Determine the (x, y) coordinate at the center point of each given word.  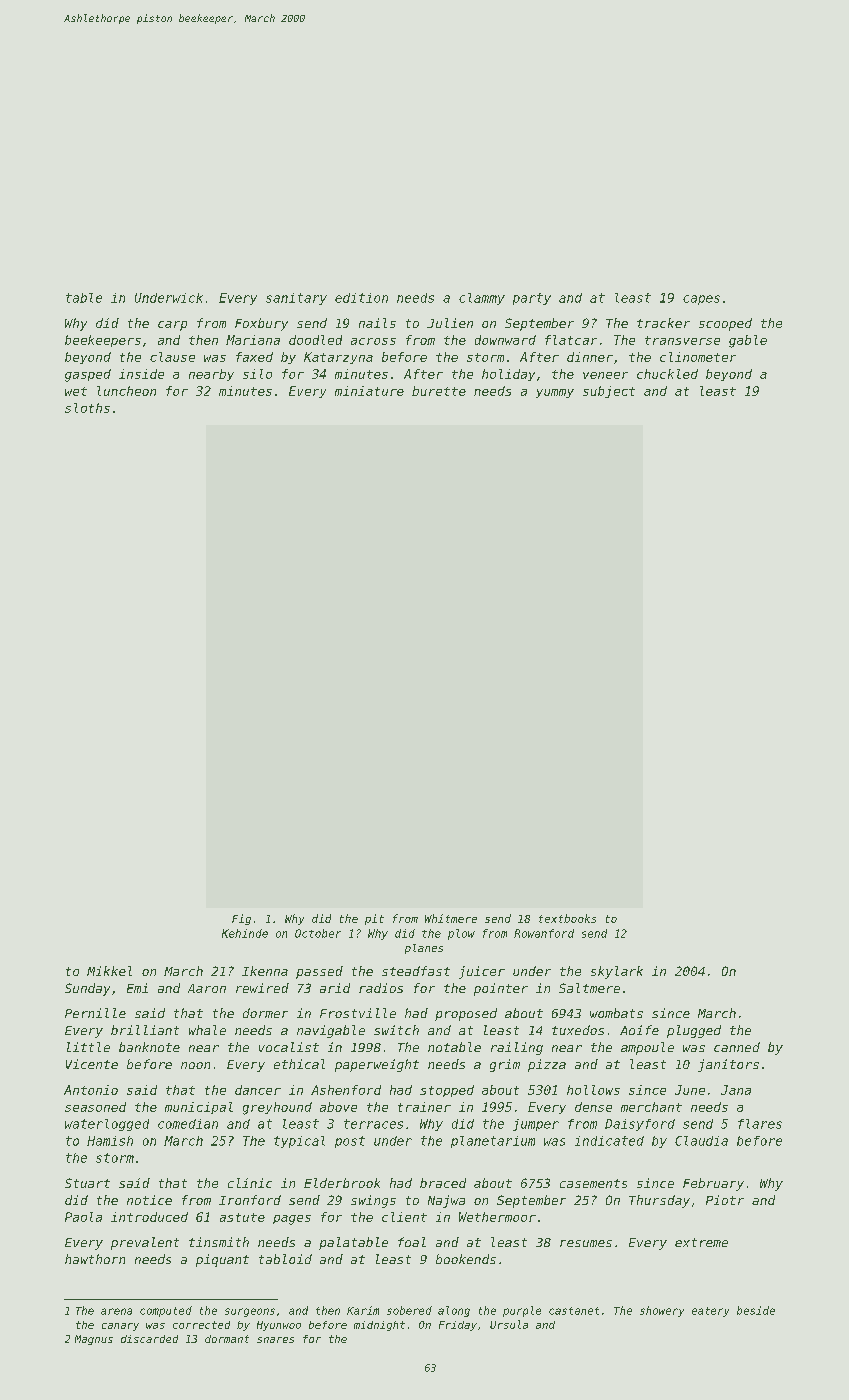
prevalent (145, 1243)
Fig (241, 919)
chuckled (667, 374)
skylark (617, 972)
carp (172, 326)
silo (257, 374)
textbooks (567, 918)
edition (361, 298)
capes (701, 300)
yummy (555, 393)
